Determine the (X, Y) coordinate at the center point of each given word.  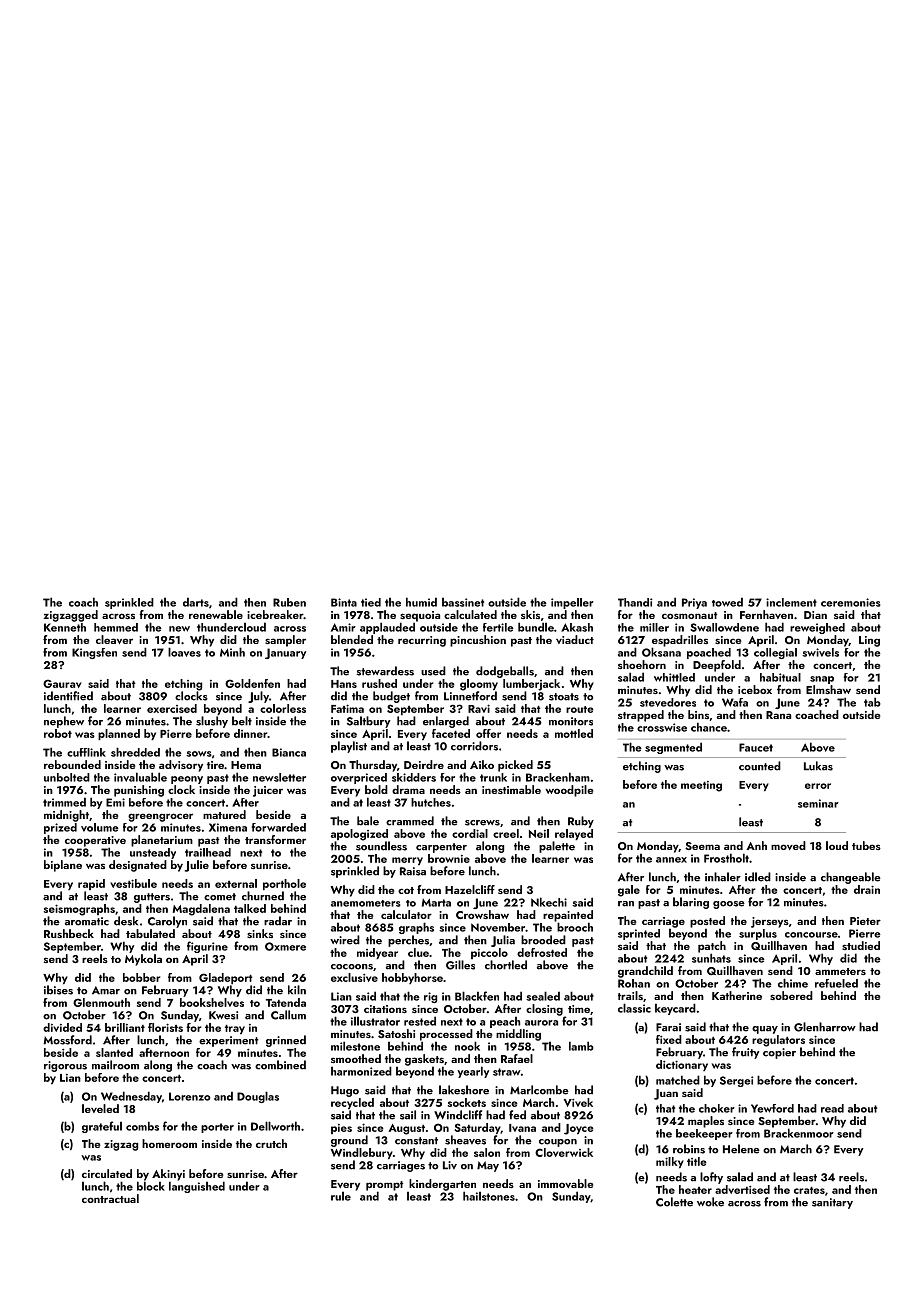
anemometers (366, 903)
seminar (818, 803)
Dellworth (275, 1126)
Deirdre (424, 764)
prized (60, 828)
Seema (702, 846)
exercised (172, 708)
